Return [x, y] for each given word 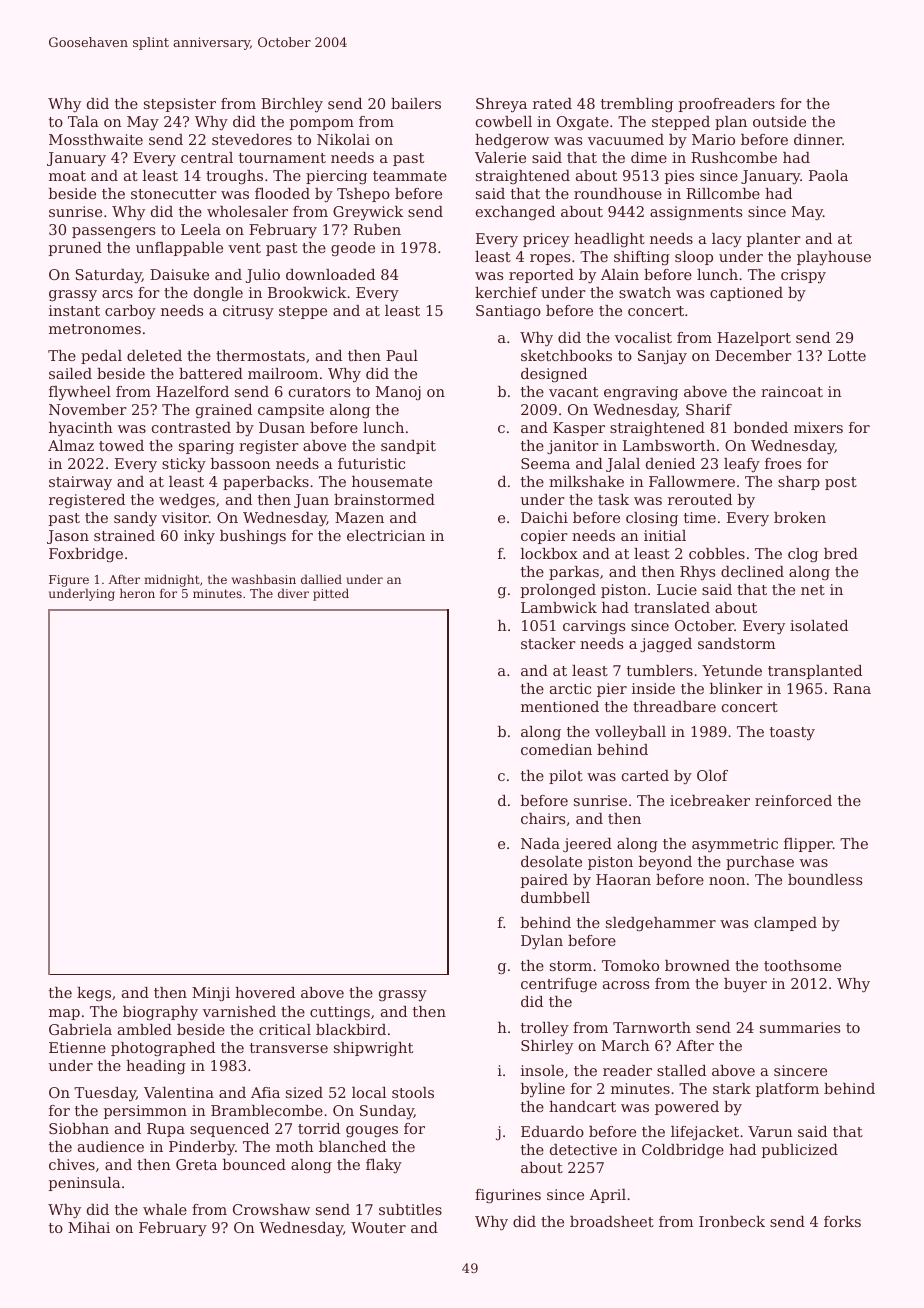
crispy [803, 276]
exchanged [515, 213]
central [207, 157]
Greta [196, 1164]
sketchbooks [566, 355]
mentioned [560, 706]
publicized [800, 1151]
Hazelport [754, 339]
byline [543, 1090]
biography [160, 1013]
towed [121, 445]
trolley [545, 1029]
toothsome [802, 965]
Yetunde [732, 670]
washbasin [264, 579]
